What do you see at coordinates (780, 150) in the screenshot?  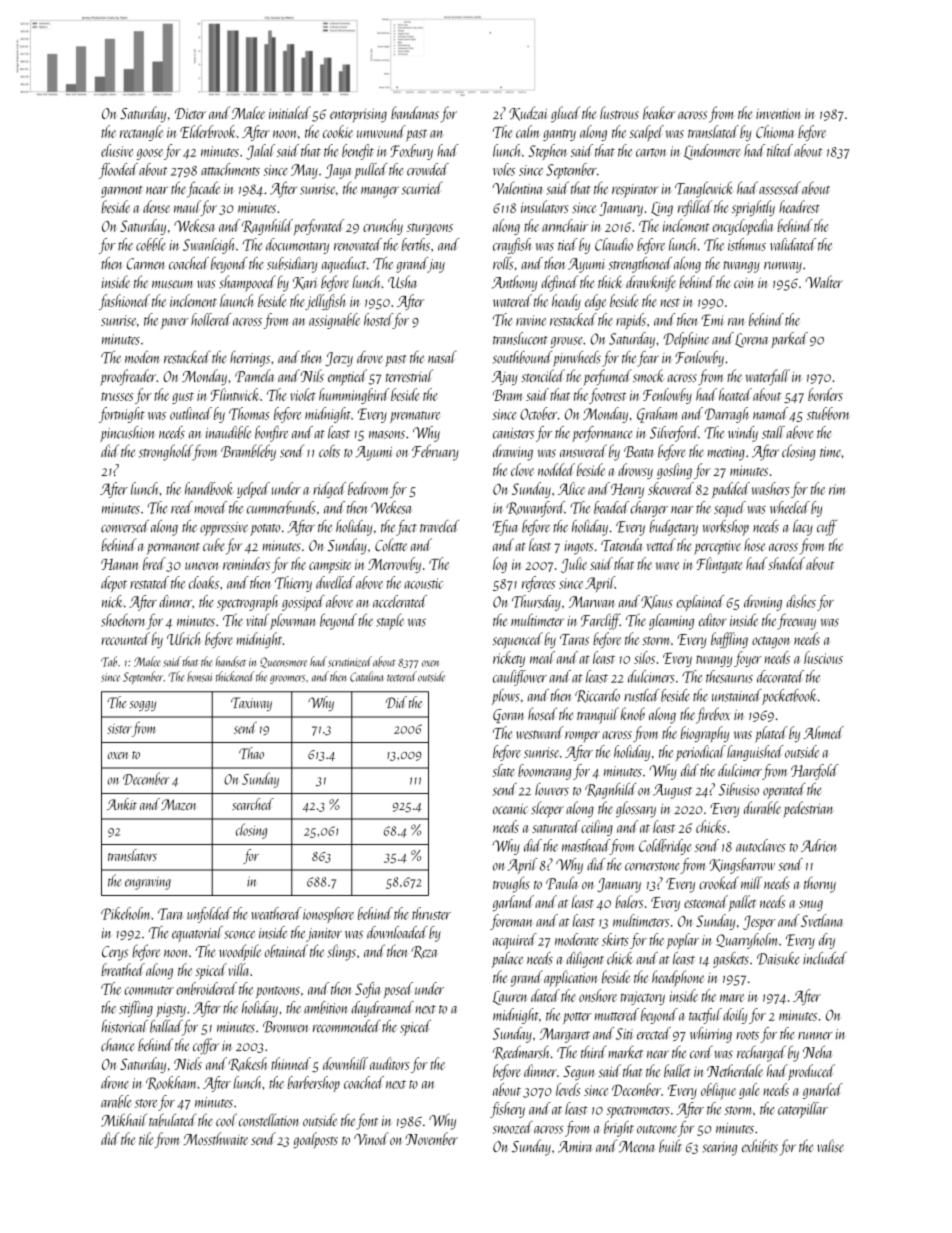 I see `tilted` at bounding box center [780, 150].
